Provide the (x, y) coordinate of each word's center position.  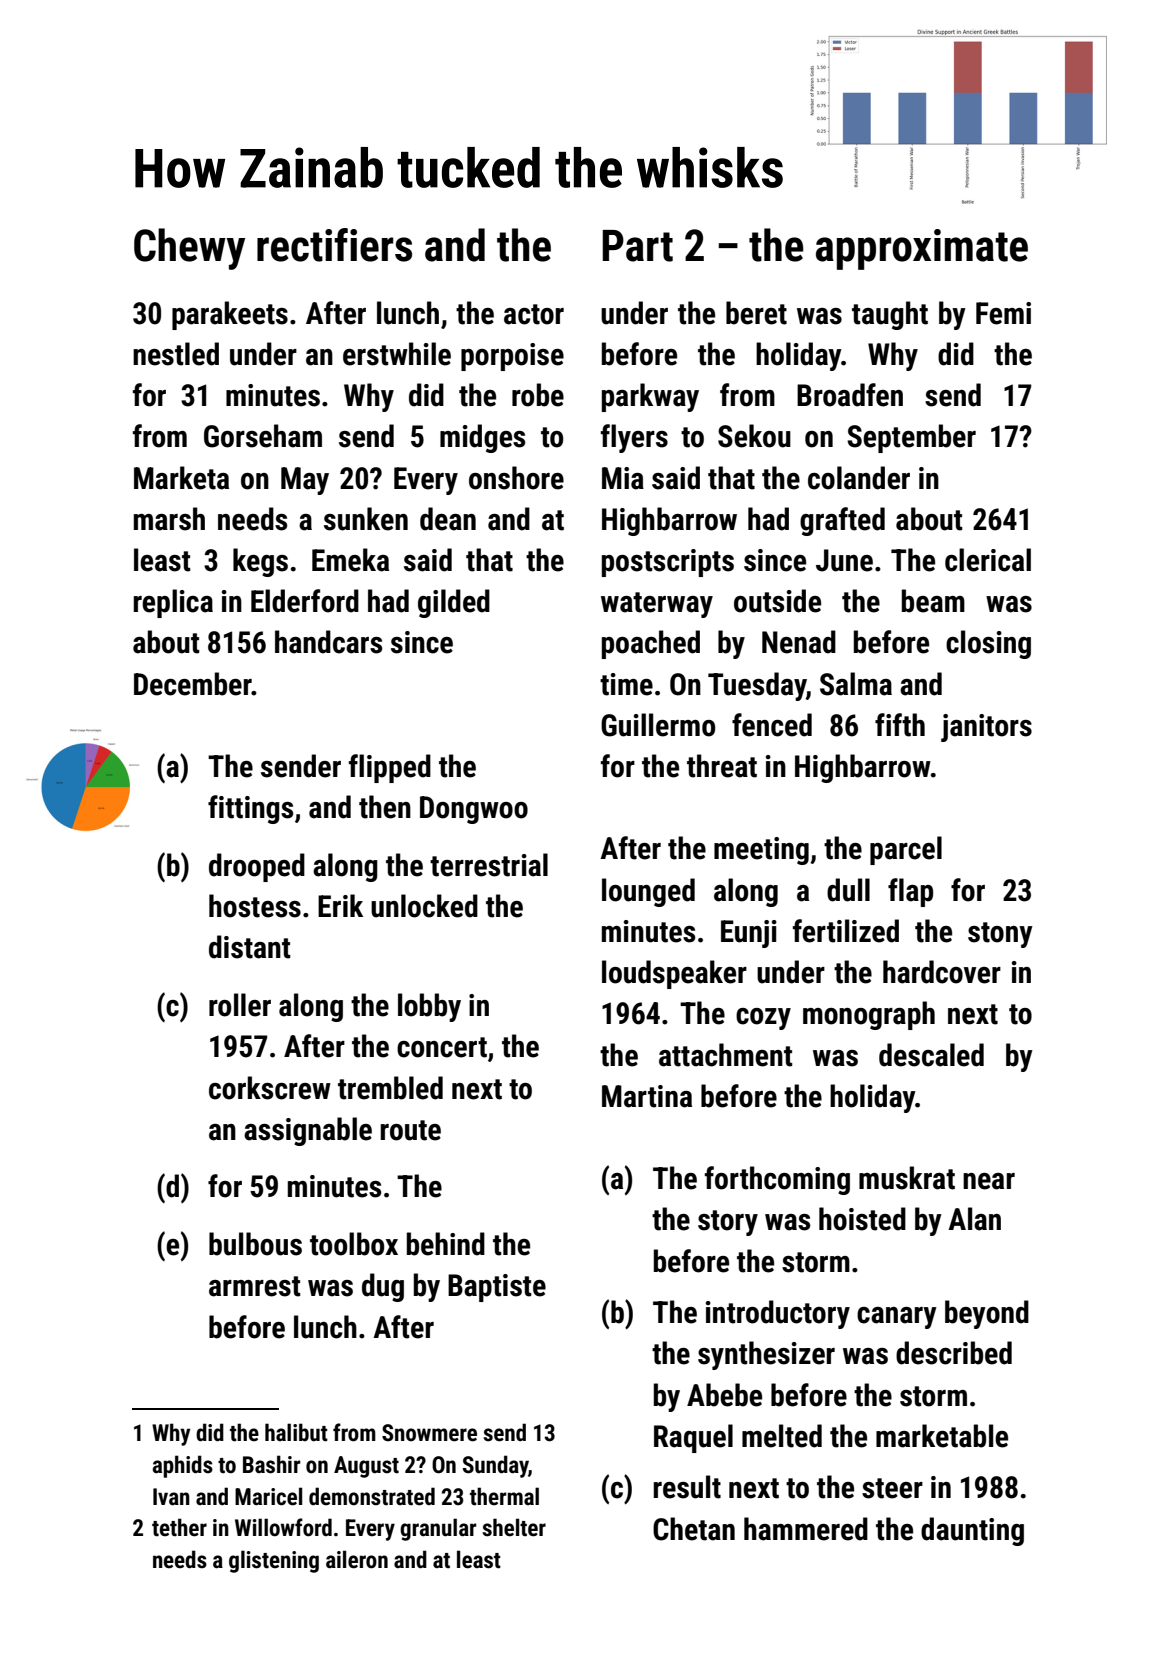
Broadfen (850, 395)
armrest (255, 1286)
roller (240, 1005)
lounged (648, 892)
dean (448, 519)
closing (988, 644)
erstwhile (397, 354)
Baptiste (497, 1288)
